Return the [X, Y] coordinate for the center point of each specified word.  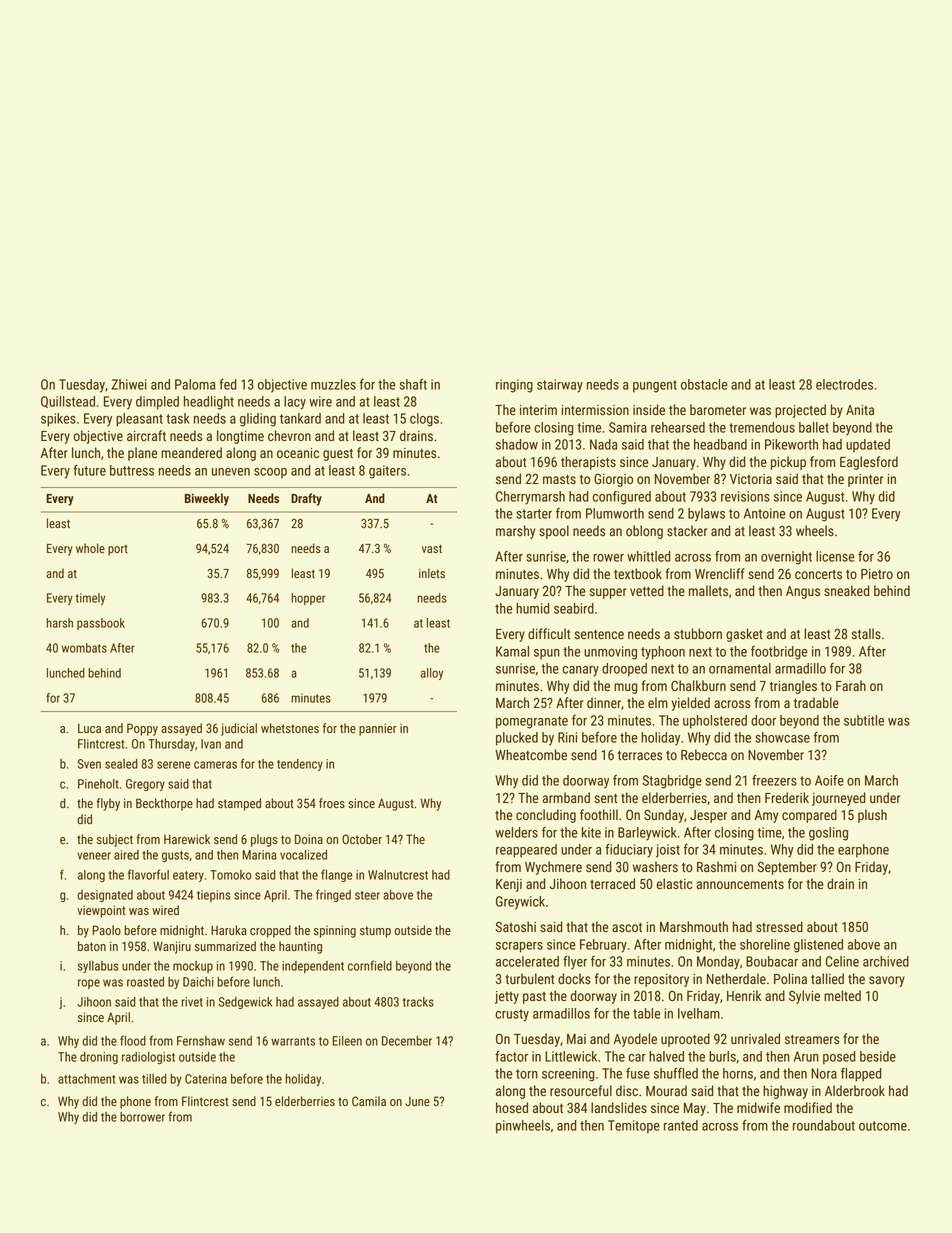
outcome [883, 1126]
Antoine [764, 513]
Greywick [520, 903]
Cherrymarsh [530, 498]
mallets [708, 590]
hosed [512, 1107]
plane [142, 454]
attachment [86, 1079]
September [787, 868]
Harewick [187, 839]
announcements [740, 884]
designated [105, 896]
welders [516, 832]
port [118, 550]
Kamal [512, 651]
